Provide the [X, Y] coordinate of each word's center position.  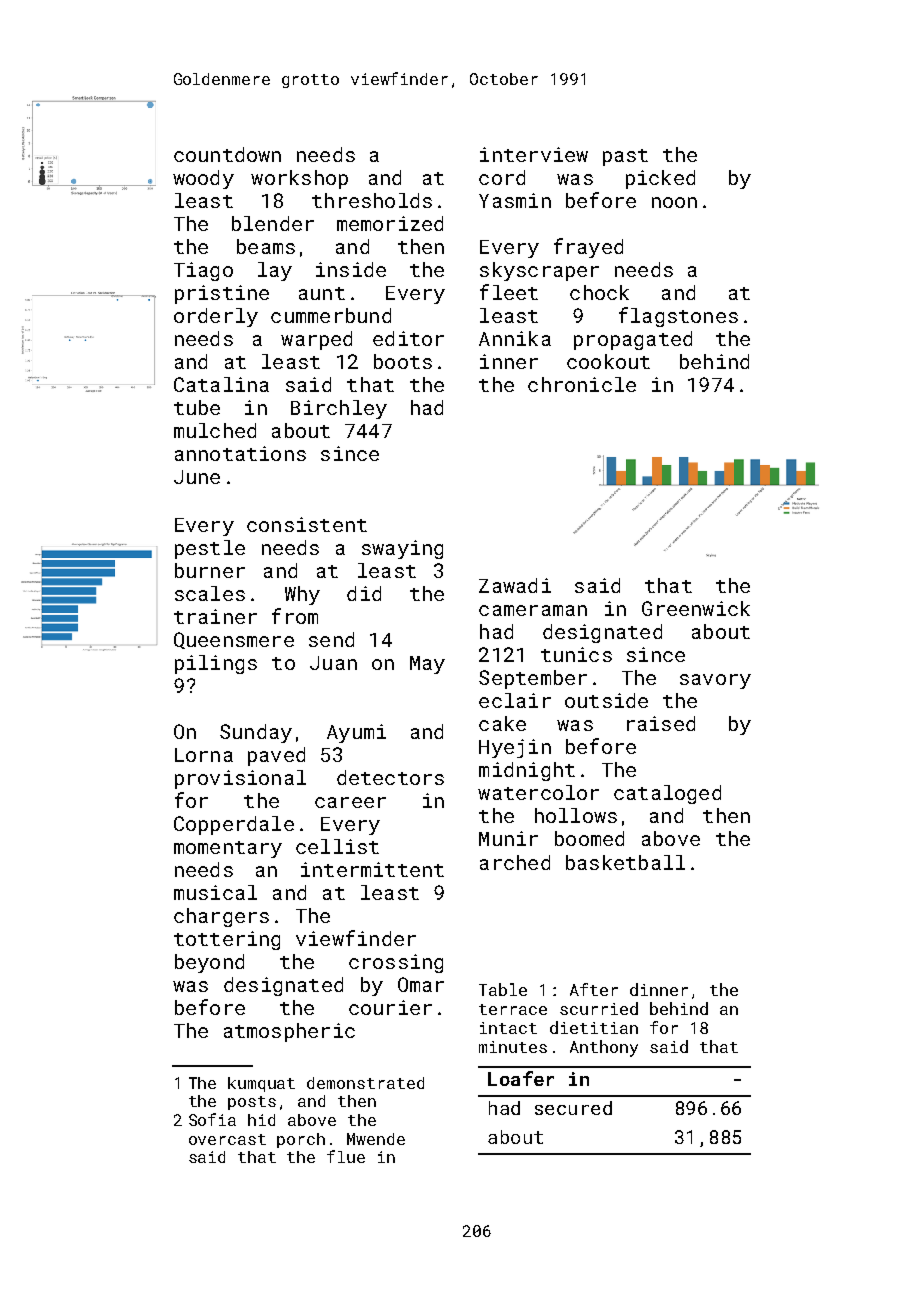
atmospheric [289, 1032]
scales [210, 593]
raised [661, 723]
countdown [227, 154]
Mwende [376, 1139]
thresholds [372, 200]
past [625, 157]
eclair [515, 700]
